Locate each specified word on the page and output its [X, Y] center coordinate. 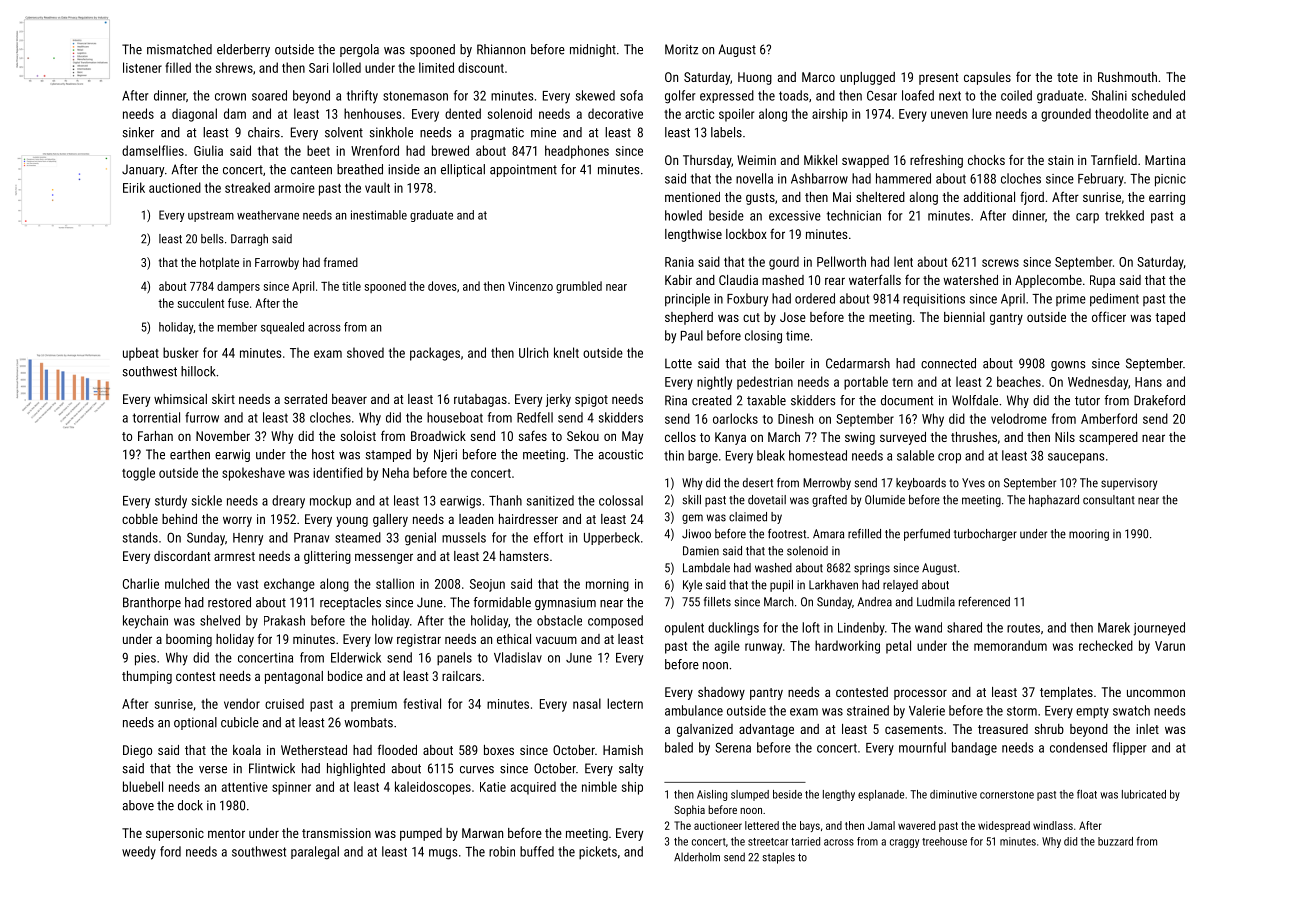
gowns [1068, 366]
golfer [680, 97]
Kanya [730, 438]
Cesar [882, 95]
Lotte [678, 363]
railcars [461, 676]
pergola [359, 50]
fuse [238, 303]
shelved [220, 620]
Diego [137, 751]
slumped [750, 795]
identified [338, 472]
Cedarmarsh [858, 363]
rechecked [1106, 645]
